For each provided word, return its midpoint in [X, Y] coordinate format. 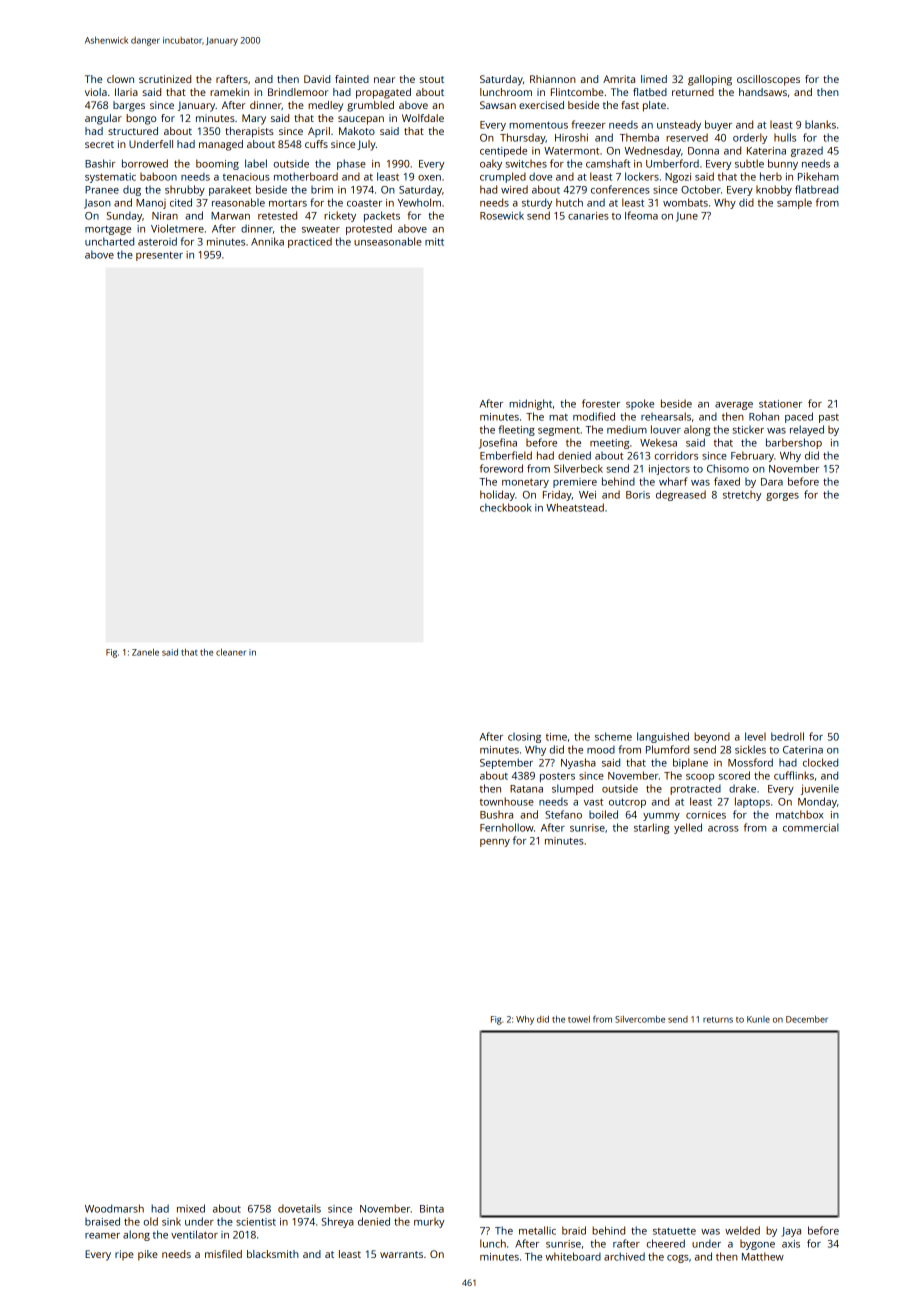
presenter [159, 256]
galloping [710, 80]
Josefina [498, 443]
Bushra [496, 815]
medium [627, 429]
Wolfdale [423, 118]
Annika [267, 241]
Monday [817, 802]
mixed [191, 1208]
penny [495, 843]
